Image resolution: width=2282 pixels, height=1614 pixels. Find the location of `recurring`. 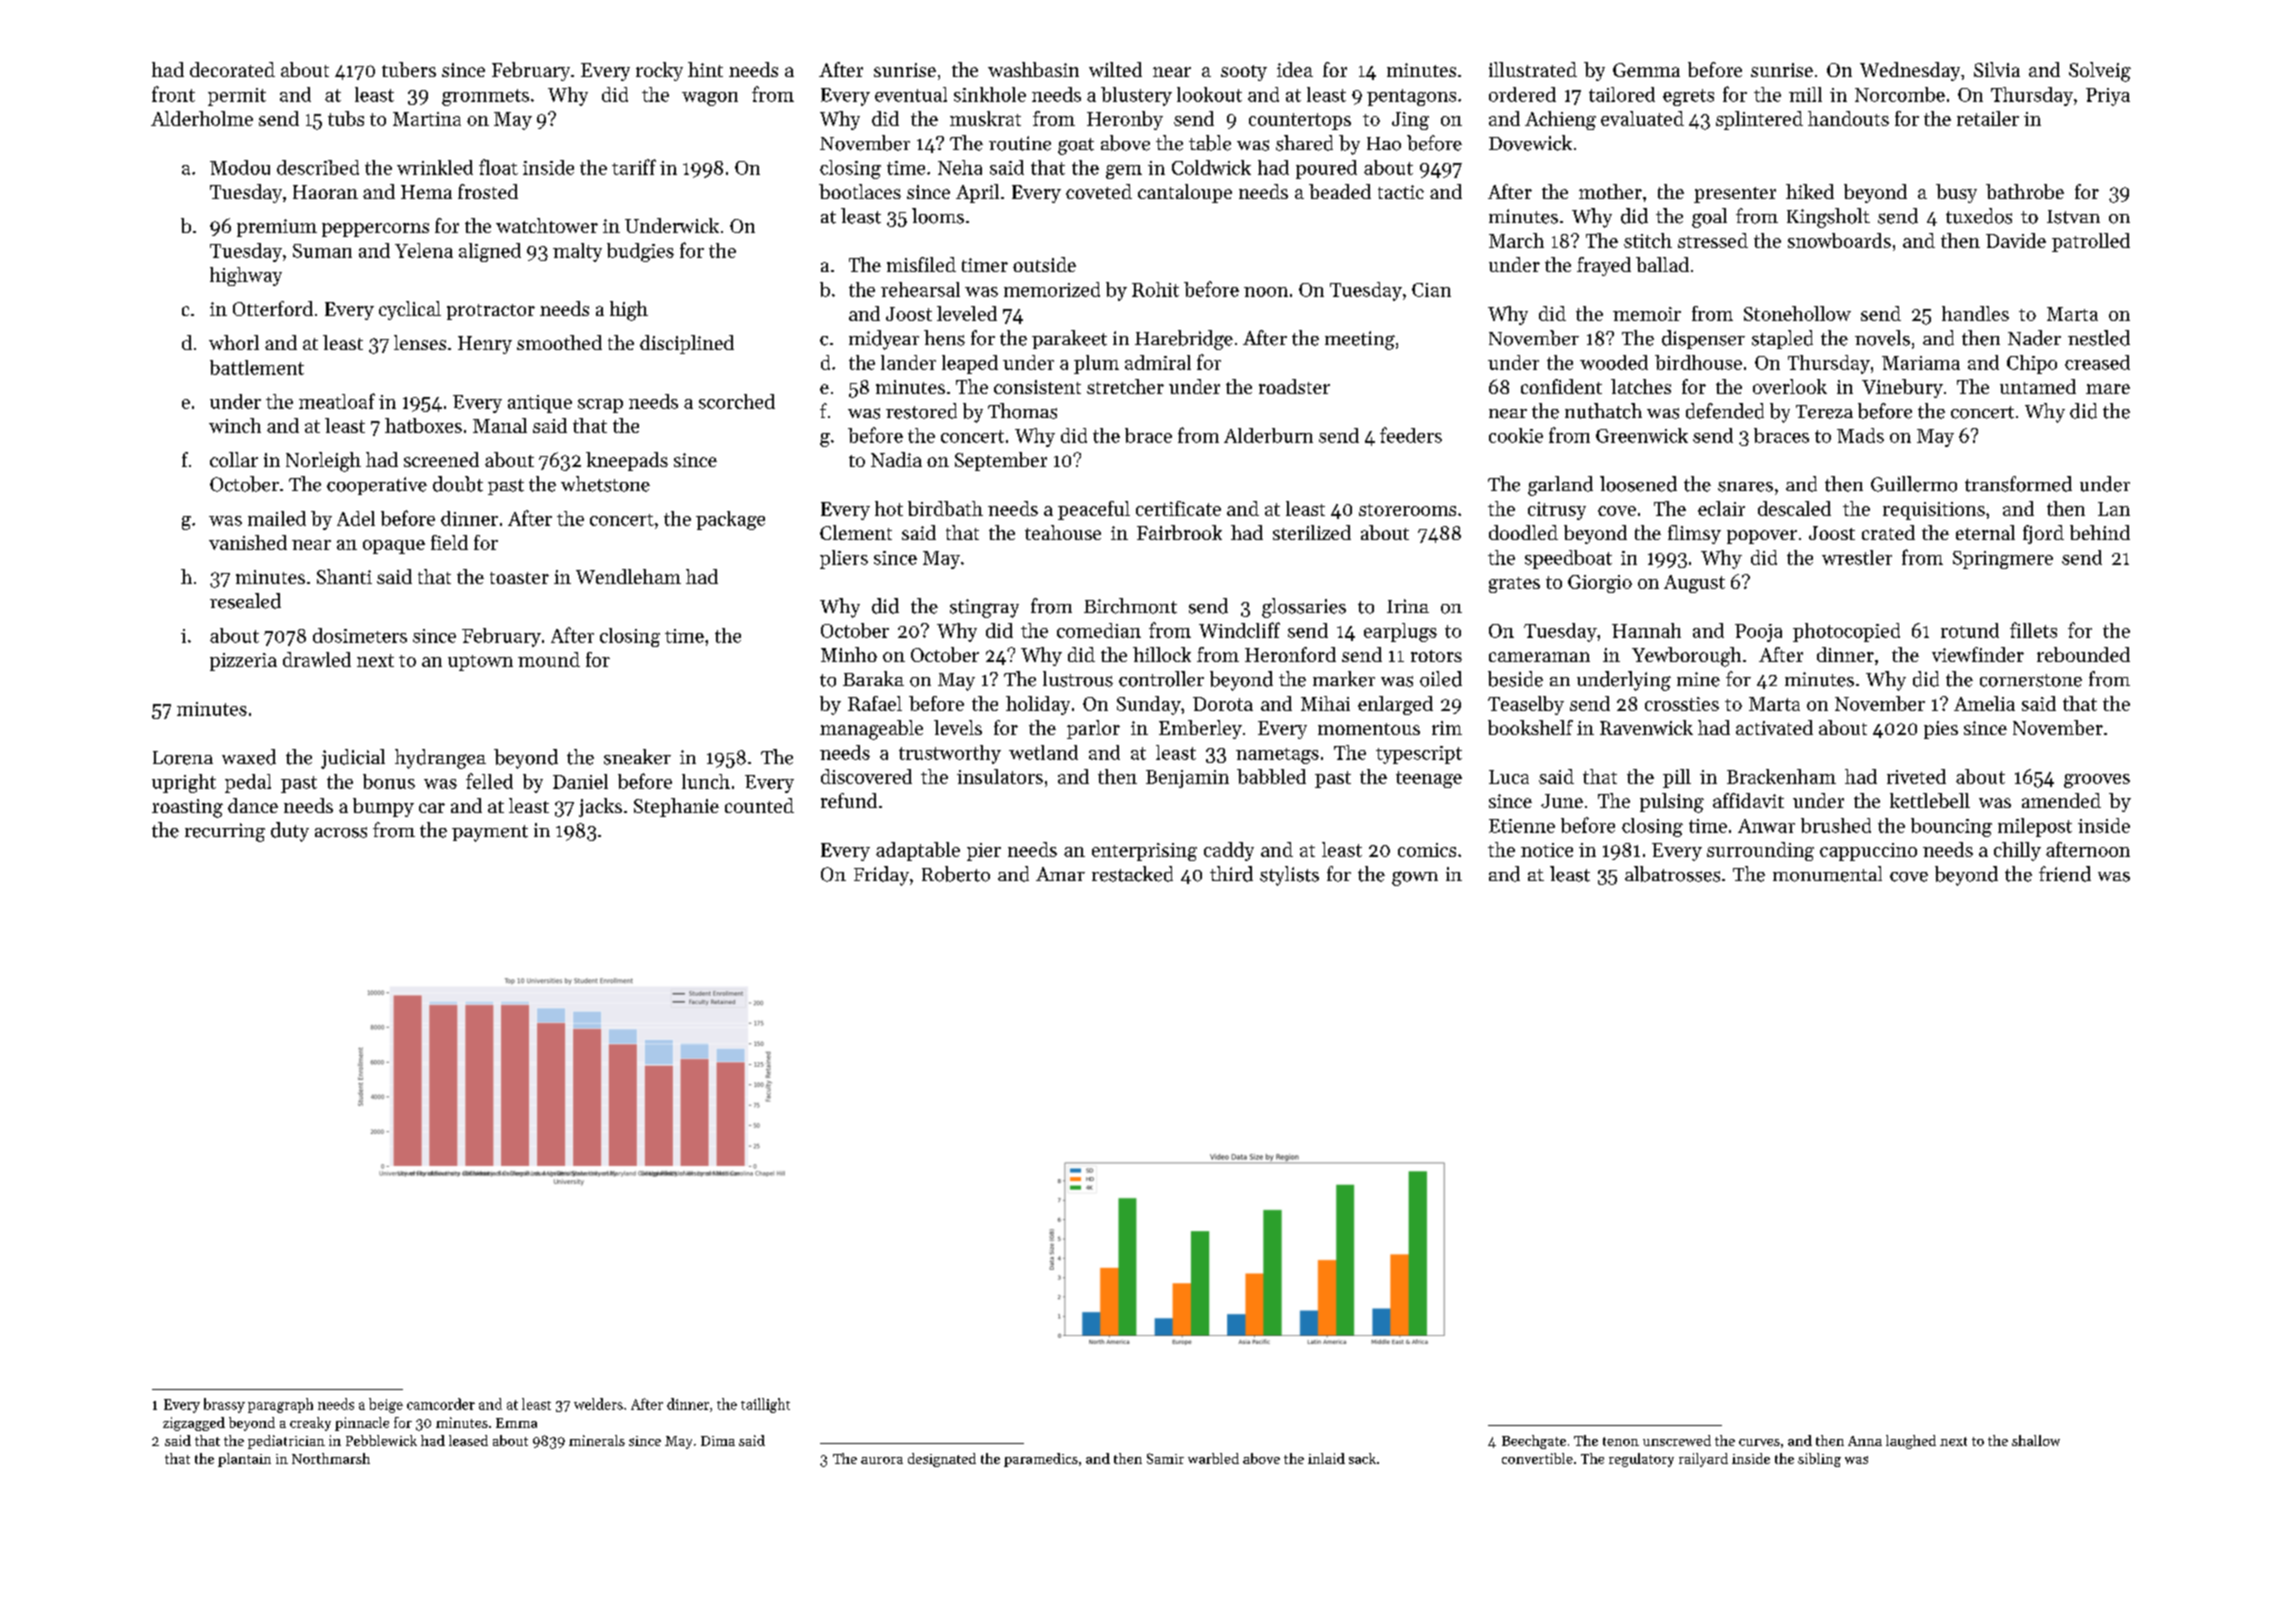

recurring is located at coordinates (225, 832).
